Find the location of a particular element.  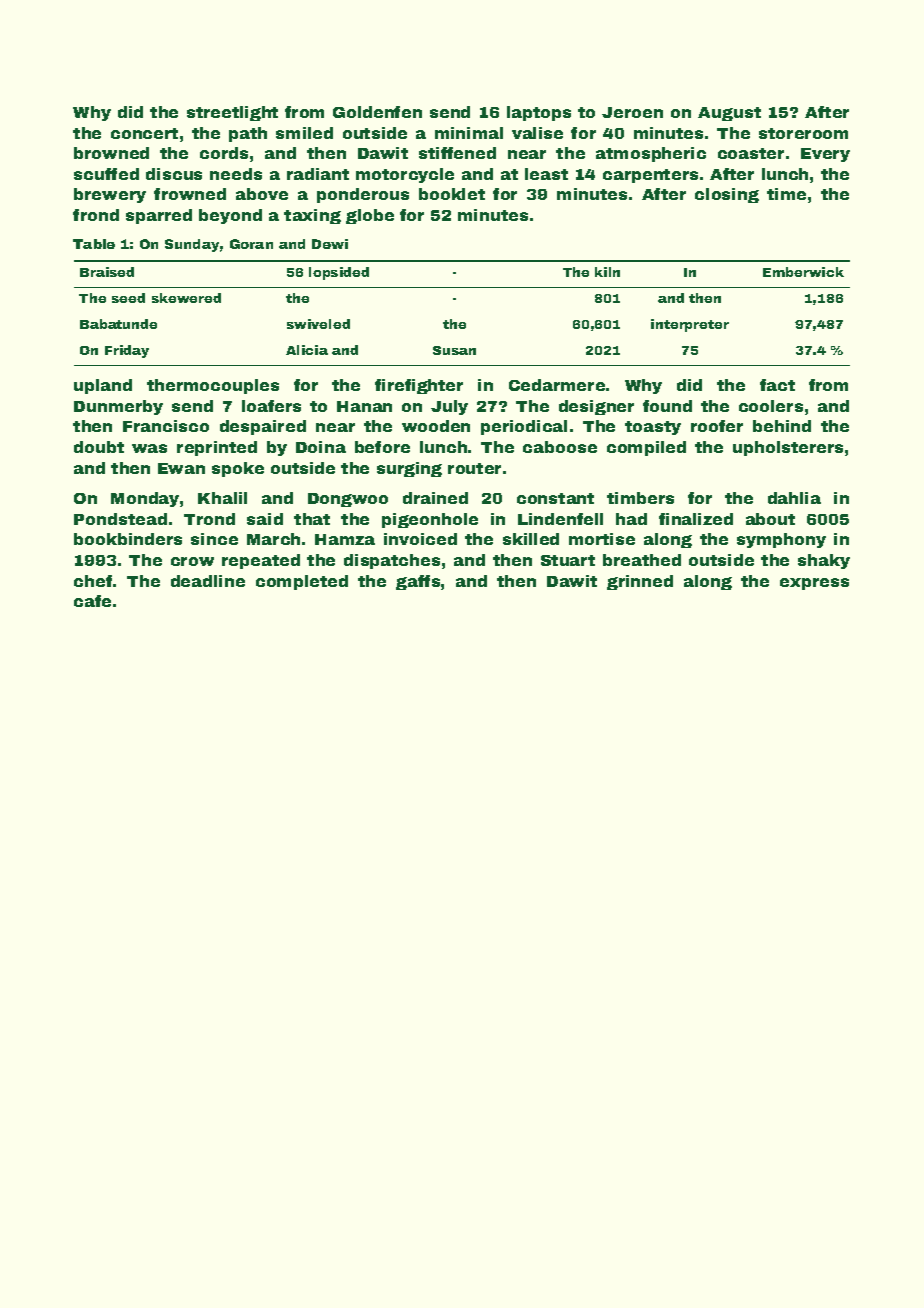

express is located at coordinates (814, 584).
